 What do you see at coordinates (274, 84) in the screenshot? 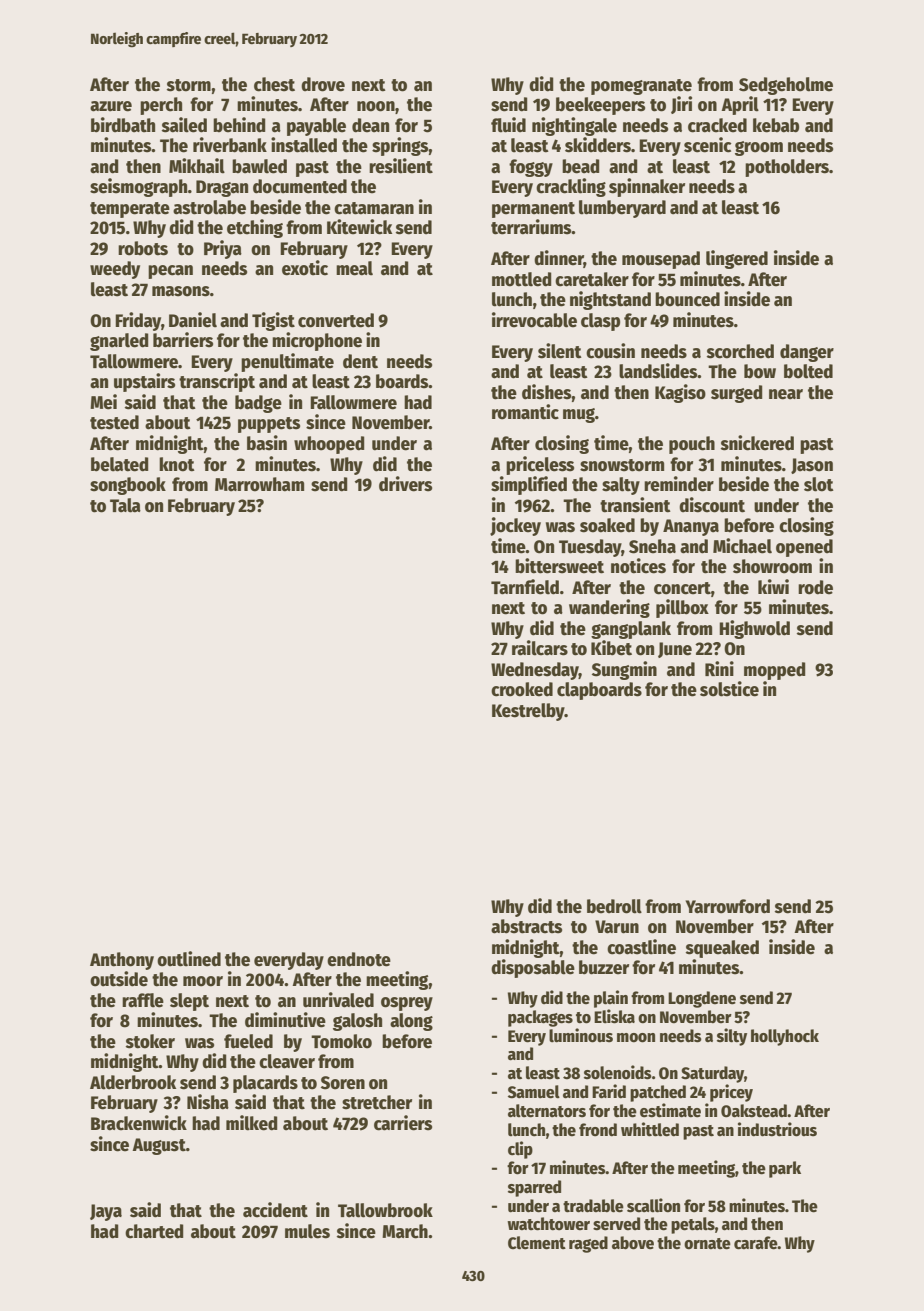
I see `chest` at bounding box center [274, 84].
